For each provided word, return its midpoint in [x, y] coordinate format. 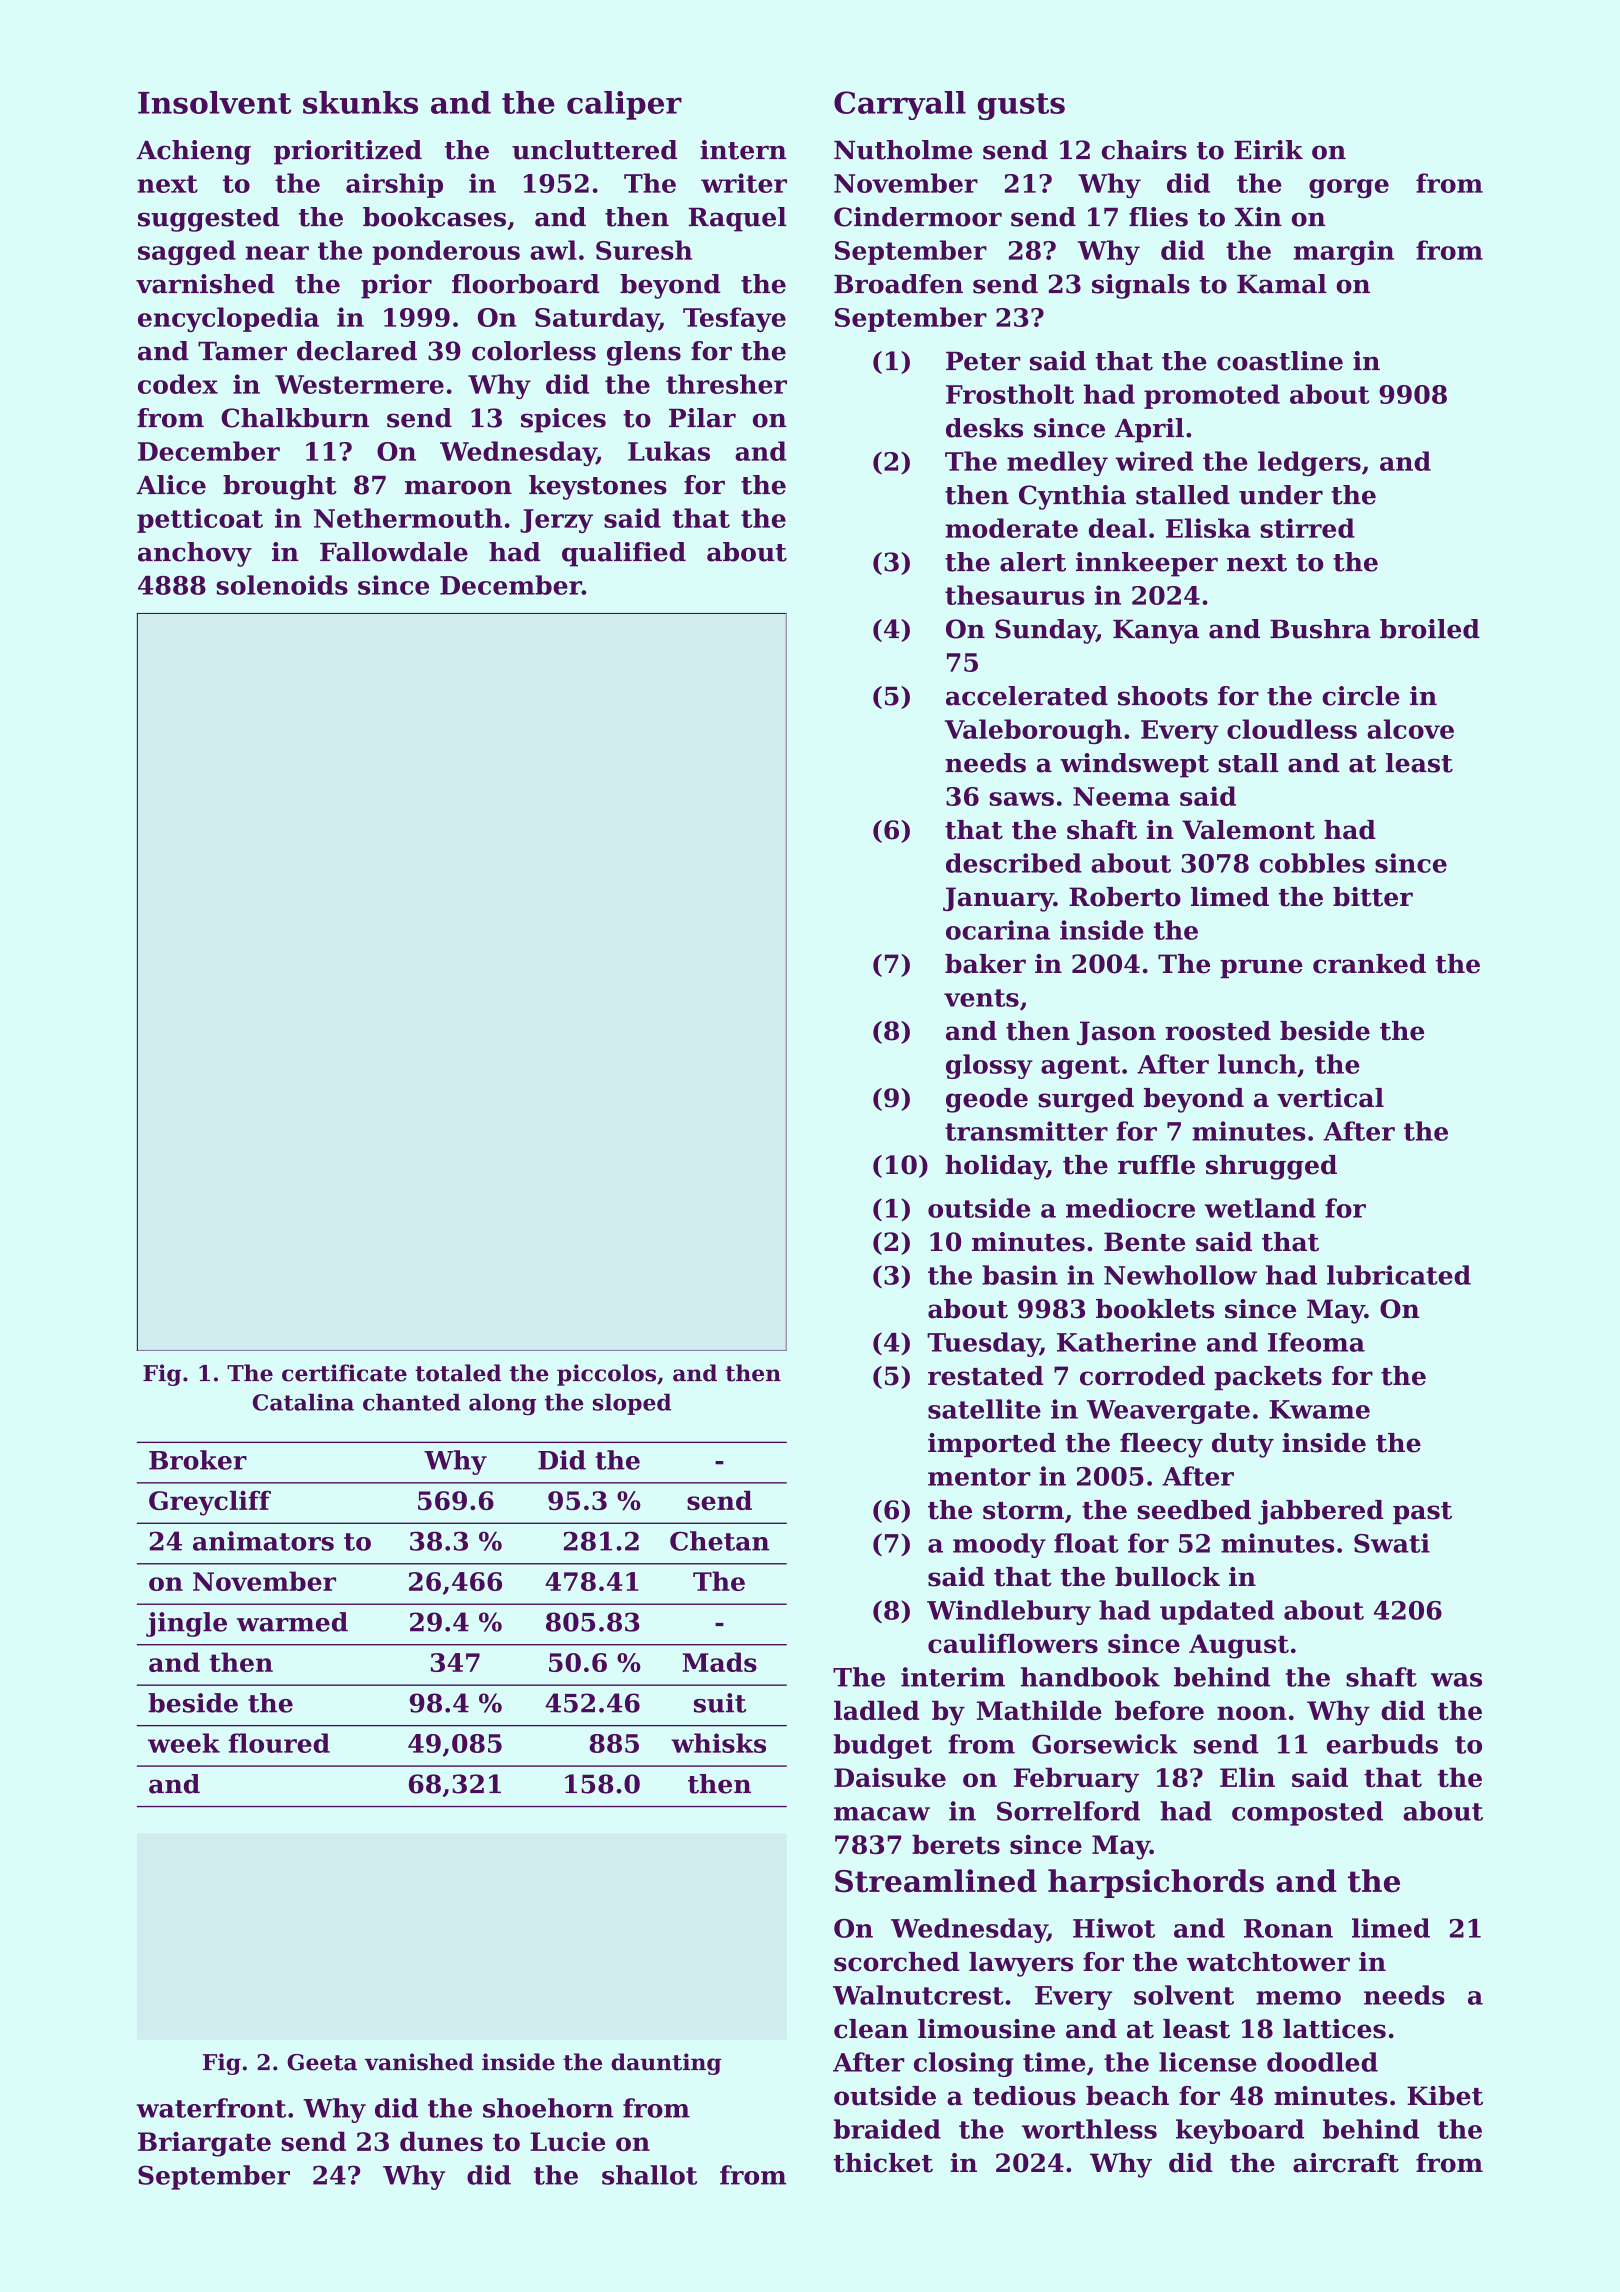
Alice [171, 485]
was [1456, 1680]
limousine [986, 2029]
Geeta [322, 2062]
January [998, 899]
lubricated [1399, 1275]
